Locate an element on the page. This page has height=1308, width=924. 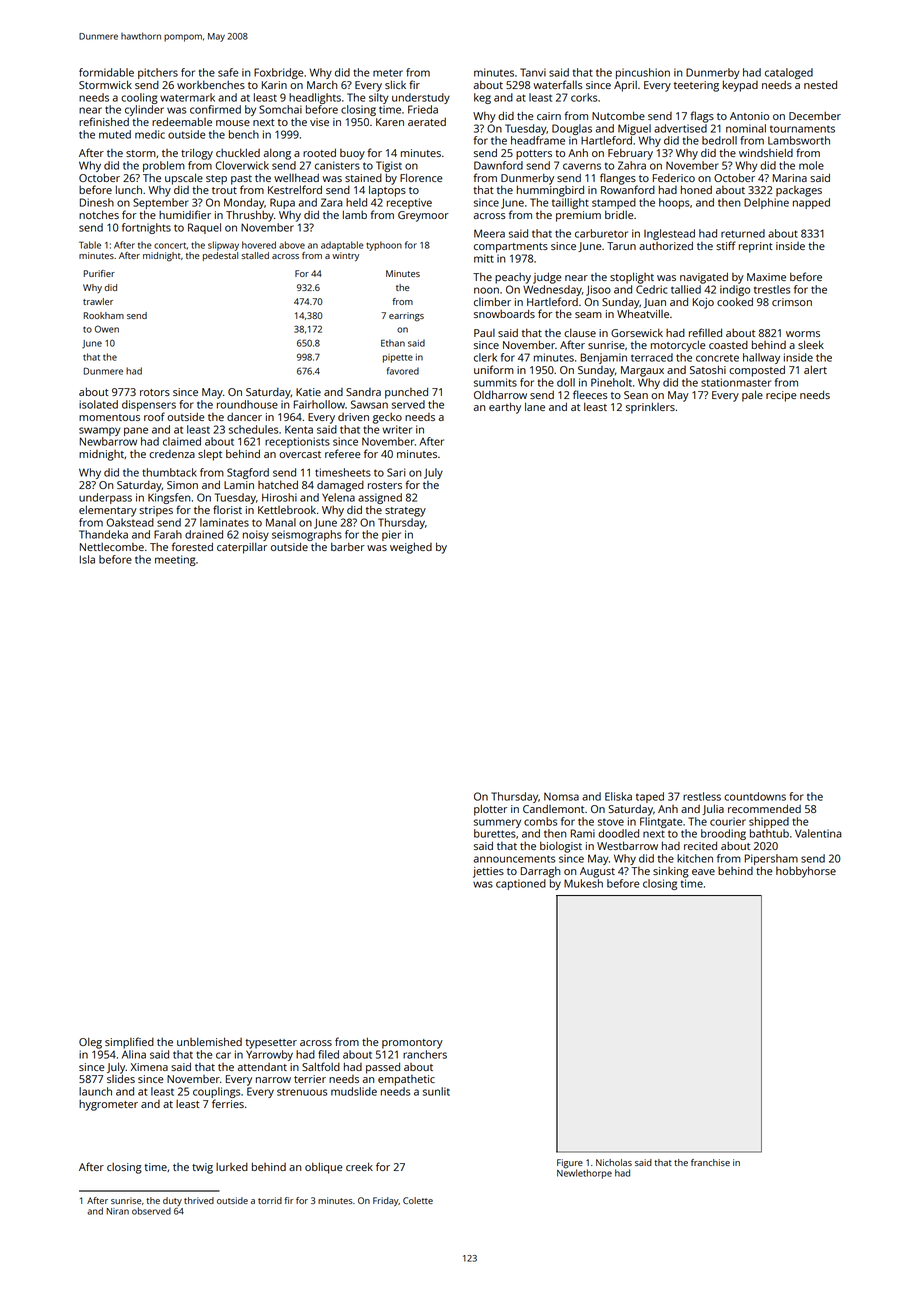
Isla is located at coordinates (87, 559).
